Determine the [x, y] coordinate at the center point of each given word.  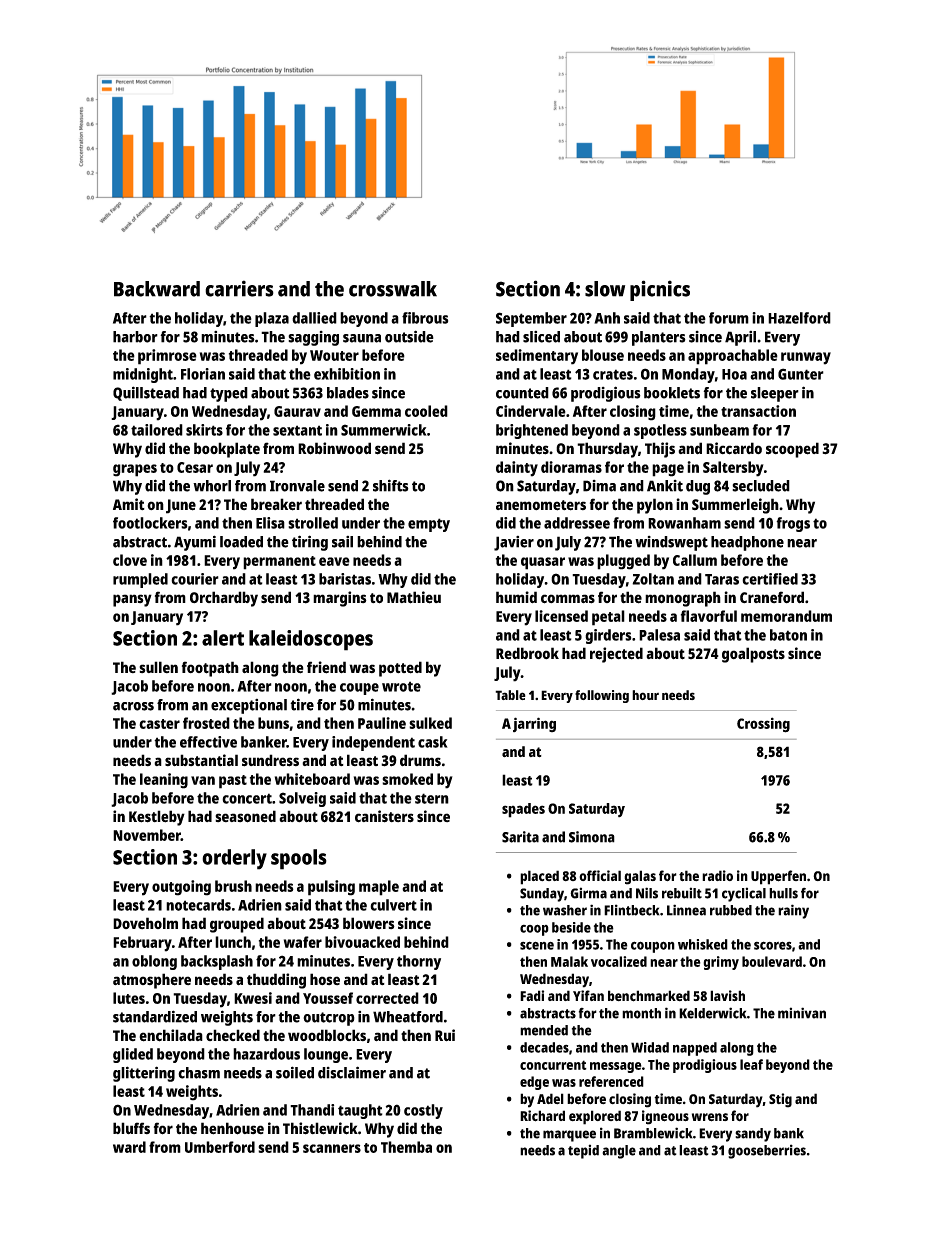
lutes [129, 998]
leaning [164, 781]
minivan [802, 1013]
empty [429, 525]
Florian [203, 374]
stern [432, 798]
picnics [660, 290]
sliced [541, 337]
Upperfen [778, 877]
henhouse [232, 1128]
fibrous [425, 318]
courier [195, 579]
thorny [419, 962]
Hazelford [799, 318]
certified [770, 579]
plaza [272, 319]
